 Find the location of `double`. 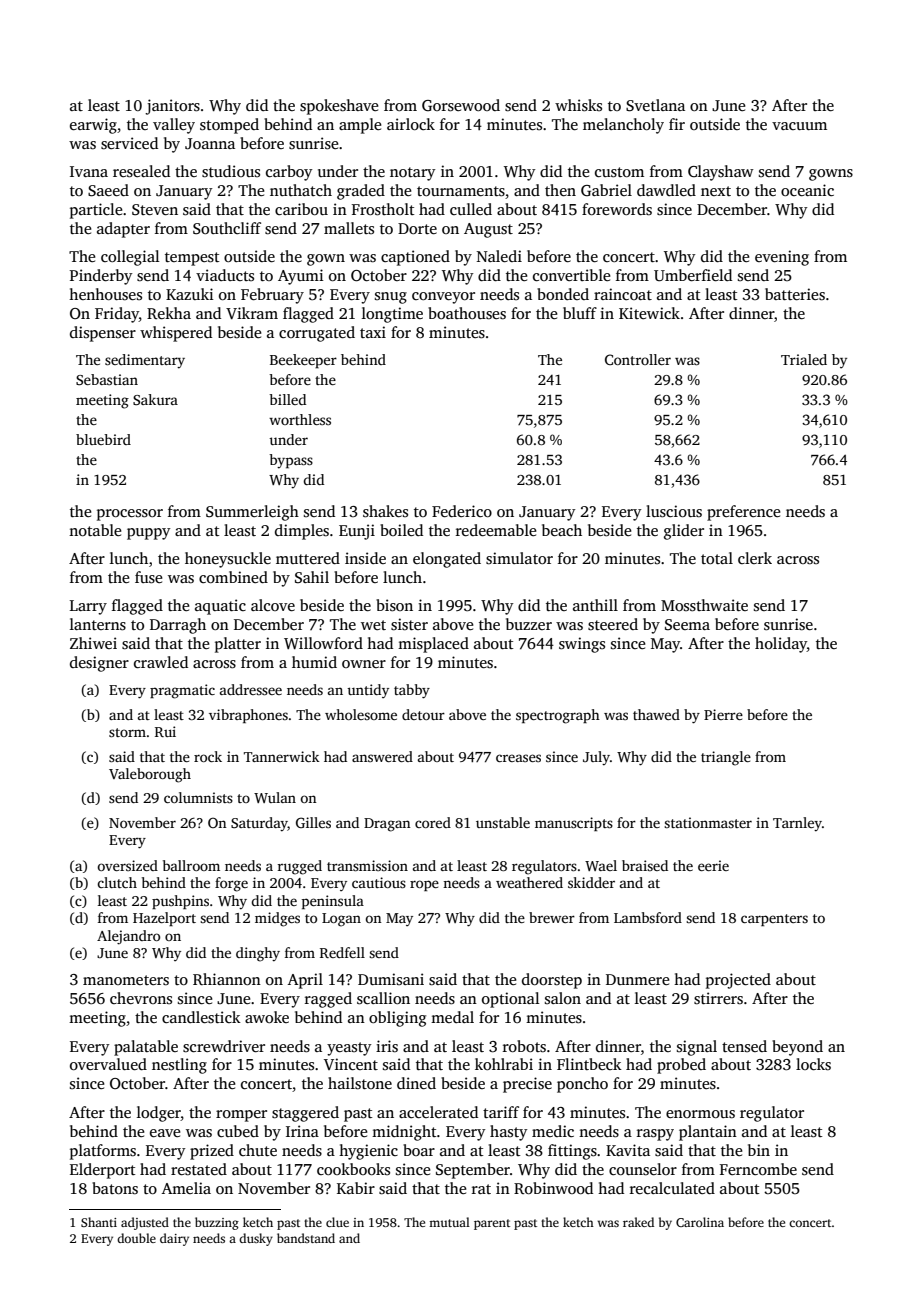

double is located at coordinates (136, 1238).
